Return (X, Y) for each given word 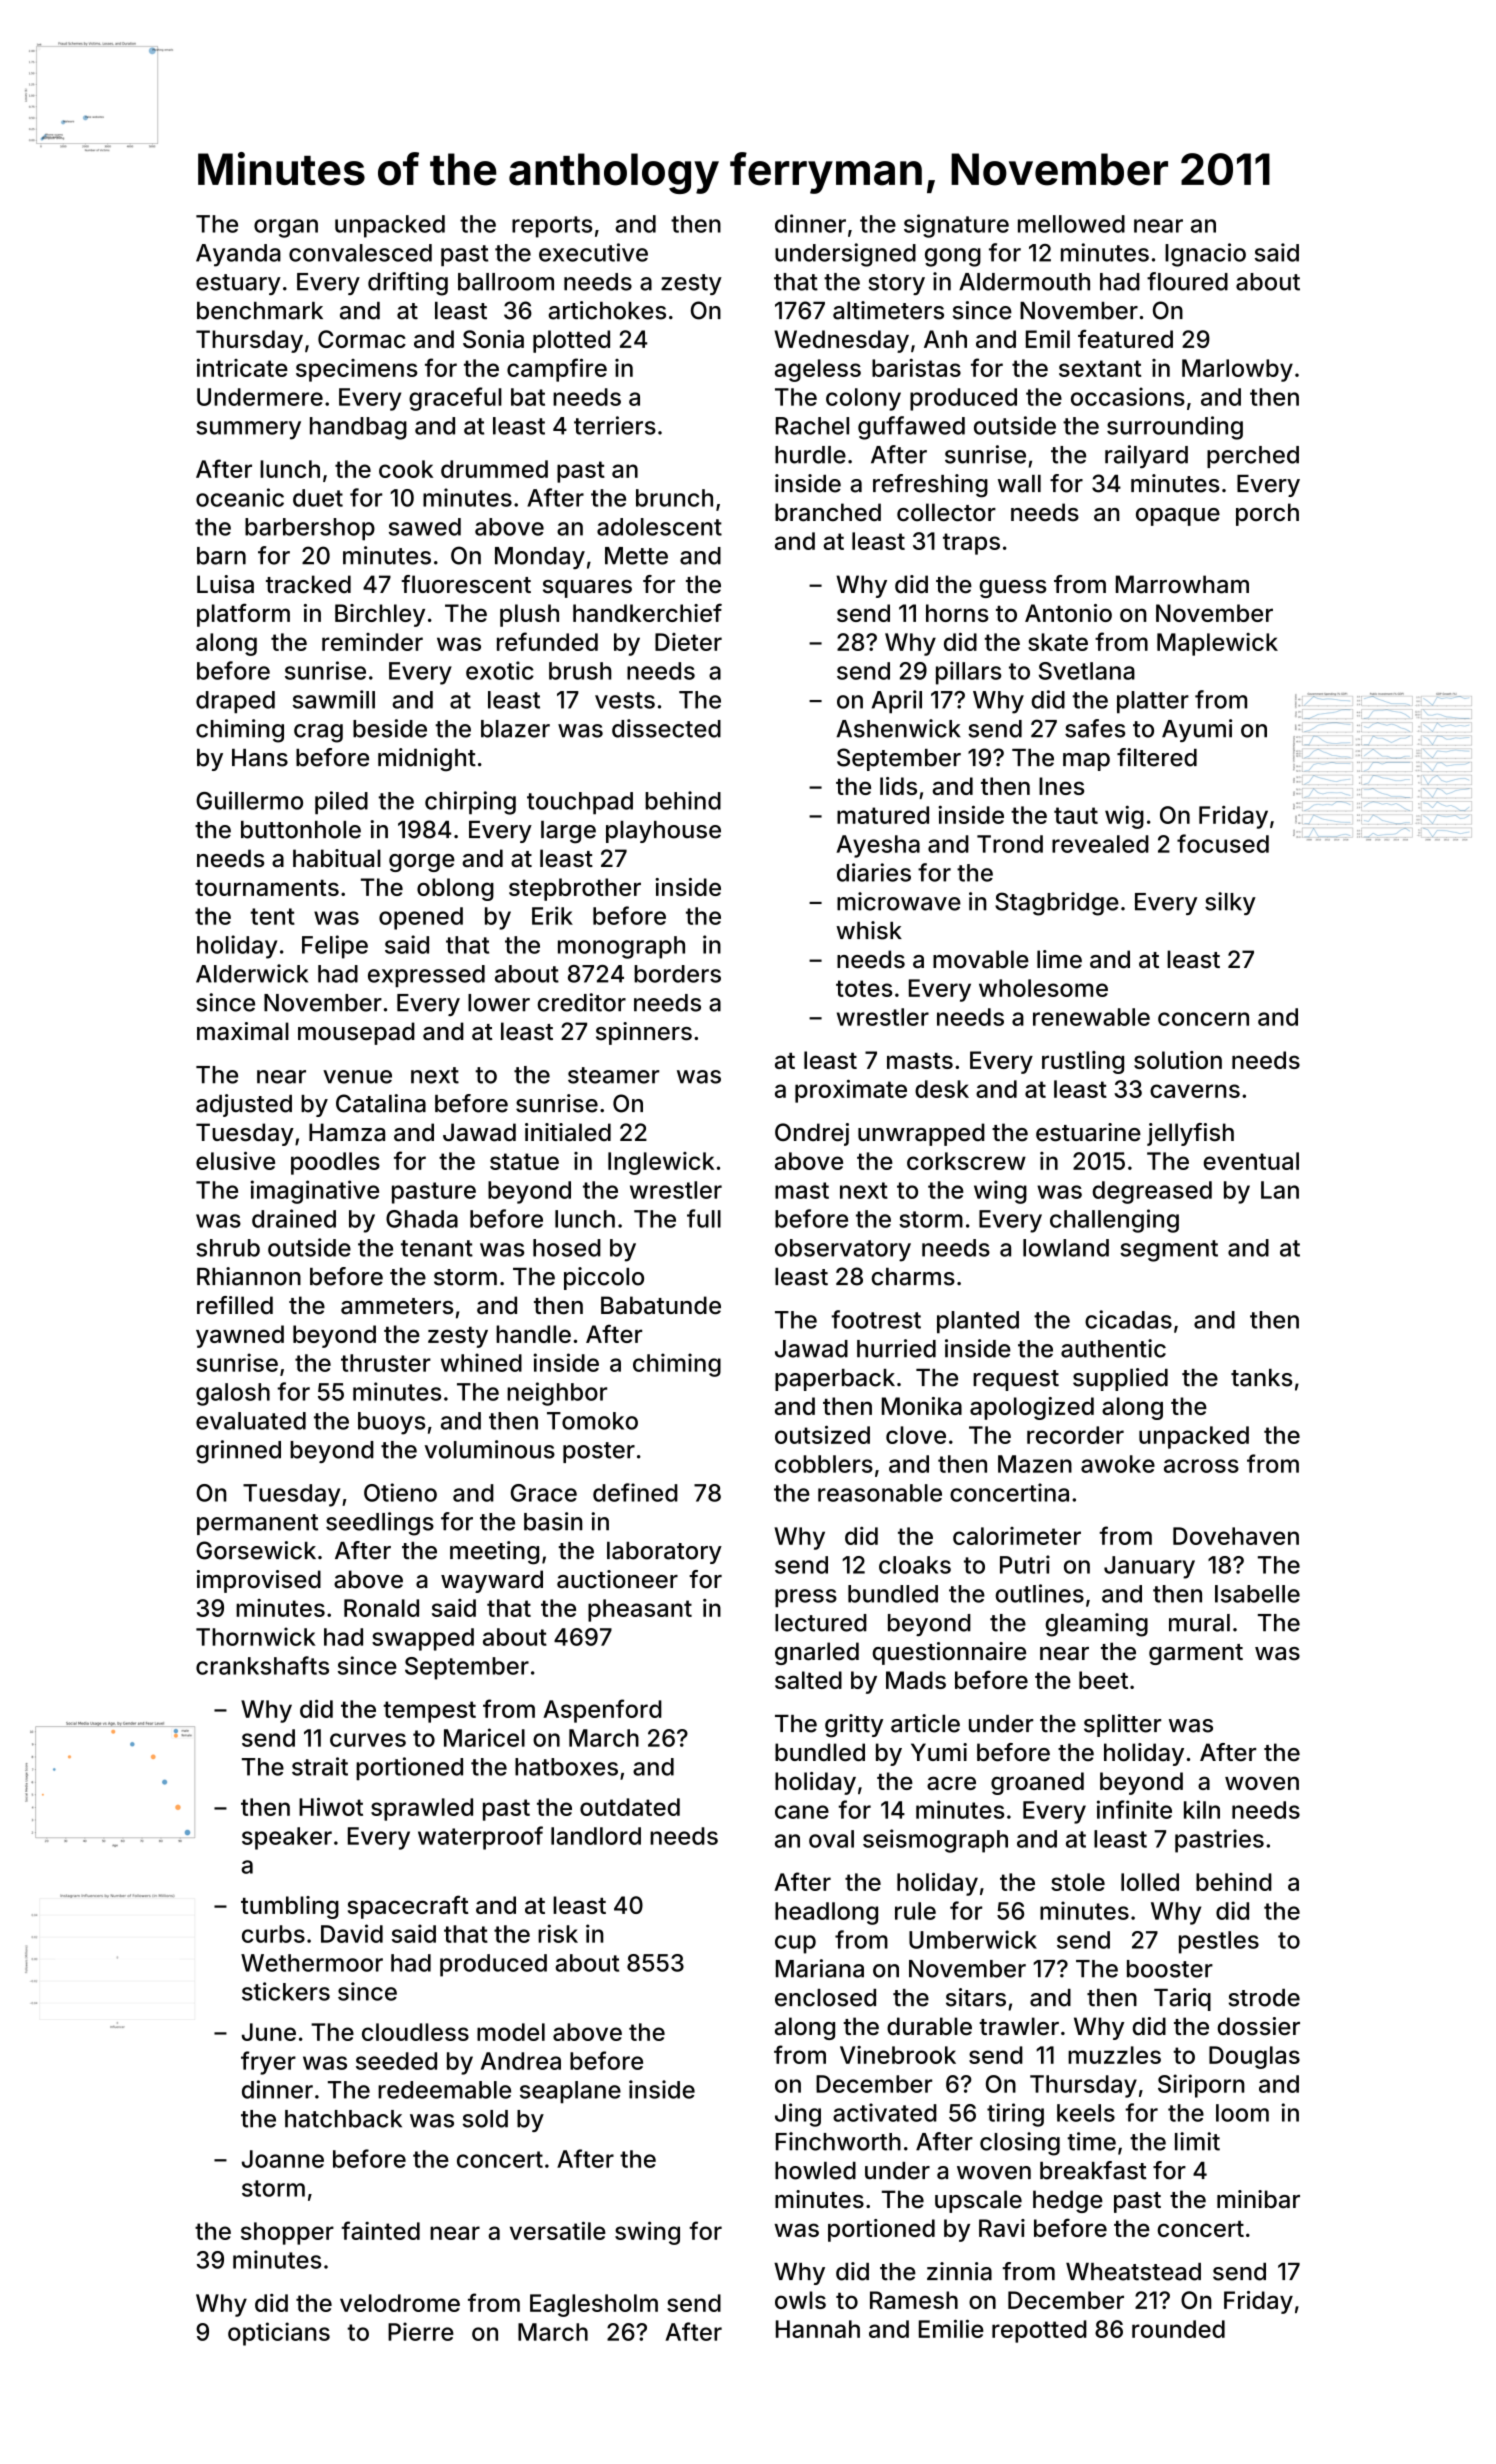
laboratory (664, 1553)
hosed (567, 1248)
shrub (228, 1248)
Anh (945, 339)
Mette (636, 556)
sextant (1100, 368)
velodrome (400, 2303)
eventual (1251, 1161)
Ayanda (238, 255)
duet (318, 498)
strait (320, 1766)
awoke (1118, 1464)
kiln (1202, 1809)
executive (593, 252)
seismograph (935, 1841)
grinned (238, 1452)
